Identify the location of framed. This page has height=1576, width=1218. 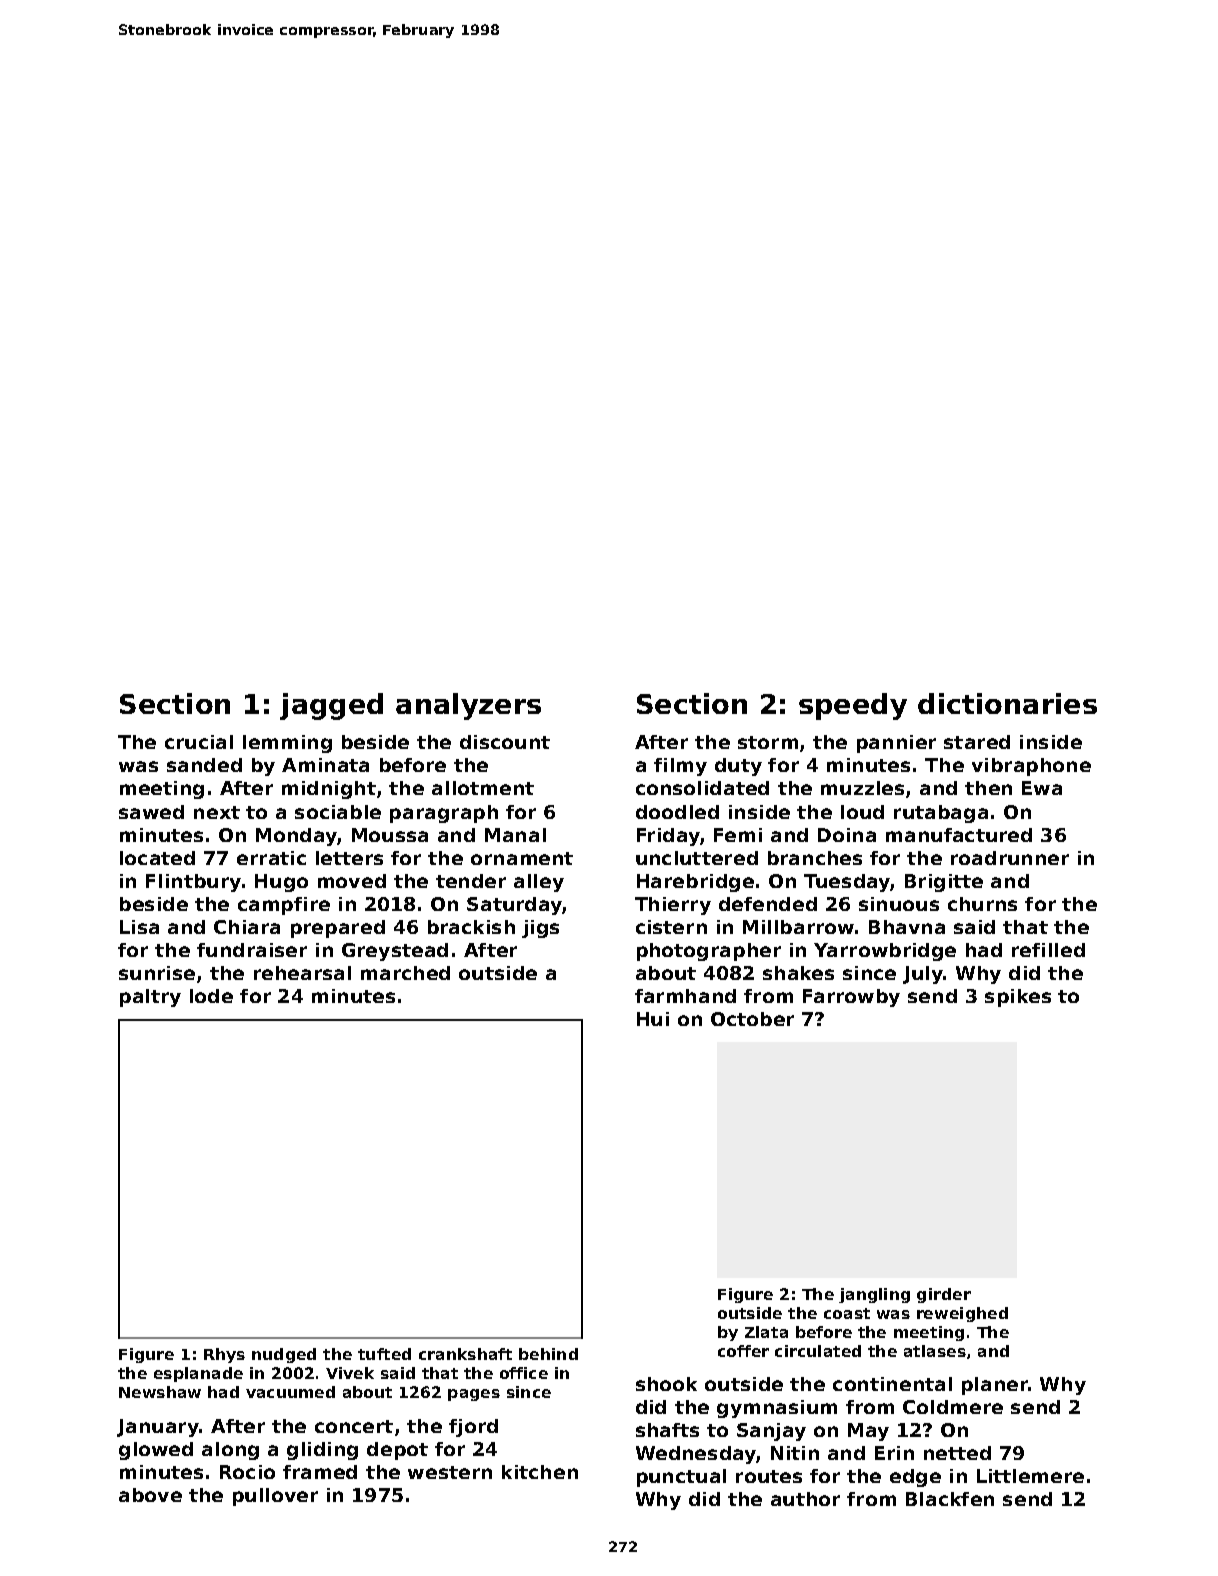
(320, 1472).
